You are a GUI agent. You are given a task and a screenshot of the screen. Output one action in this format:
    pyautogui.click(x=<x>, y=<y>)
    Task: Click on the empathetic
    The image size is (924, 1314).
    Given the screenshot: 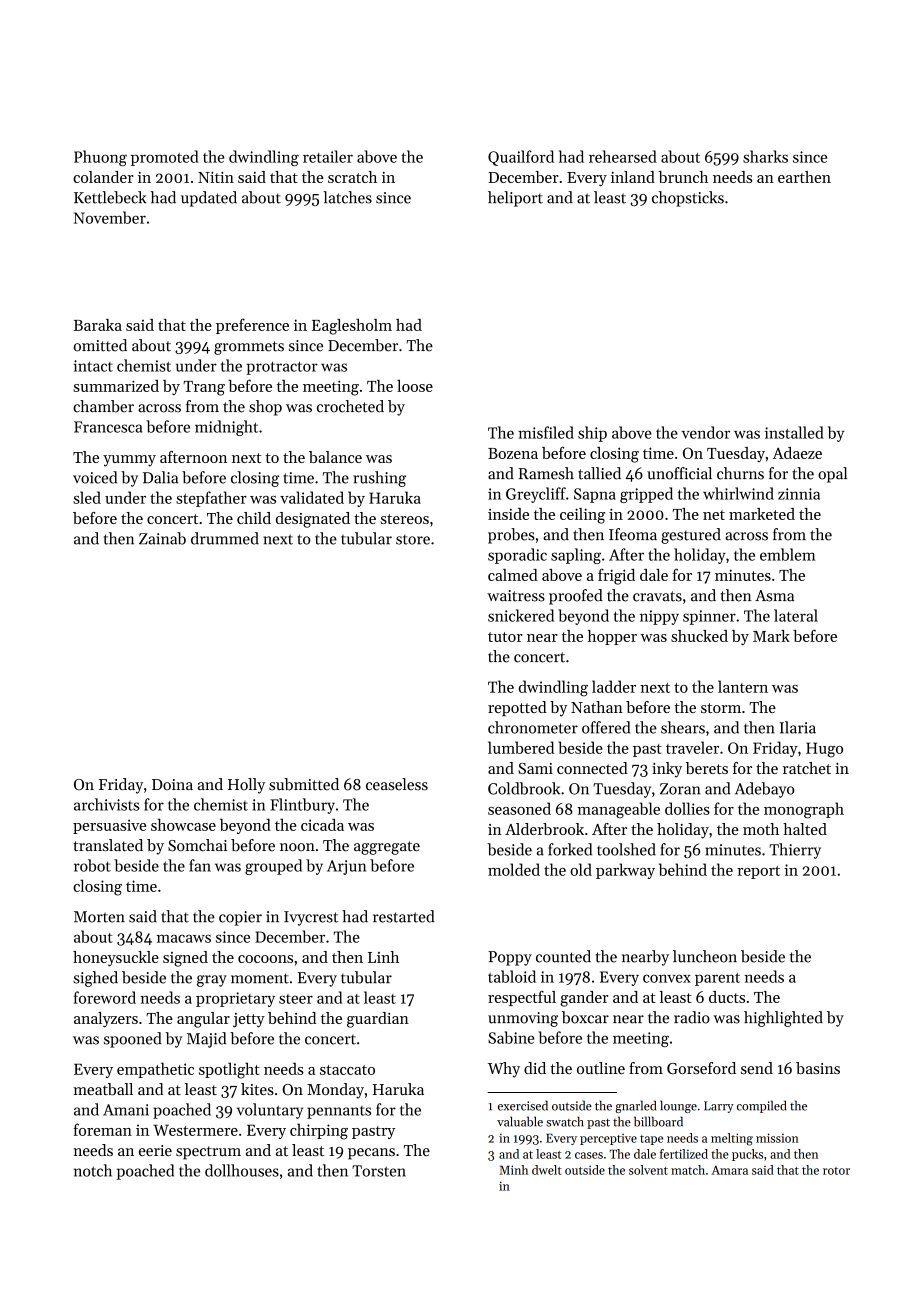 What is the action you would take?
    pyautogui.click(x=155, y=1070)
